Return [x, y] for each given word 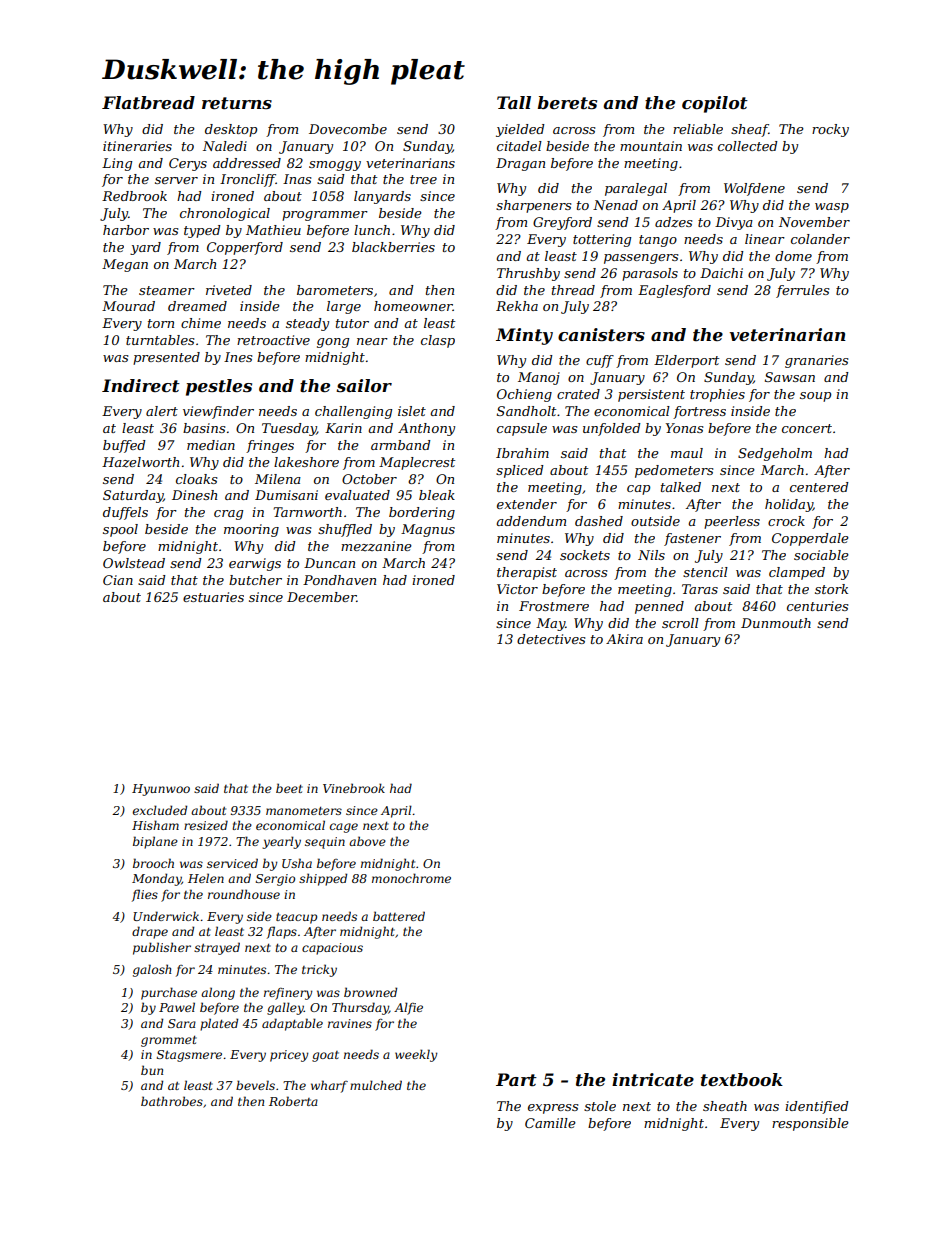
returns [237, 103]
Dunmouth [776, 623]
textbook [742, 1079]
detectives [551, 639]
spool [120, 530]
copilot [715, 104]
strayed [217, 948]
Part [516, 1079]
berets [567, 102]
